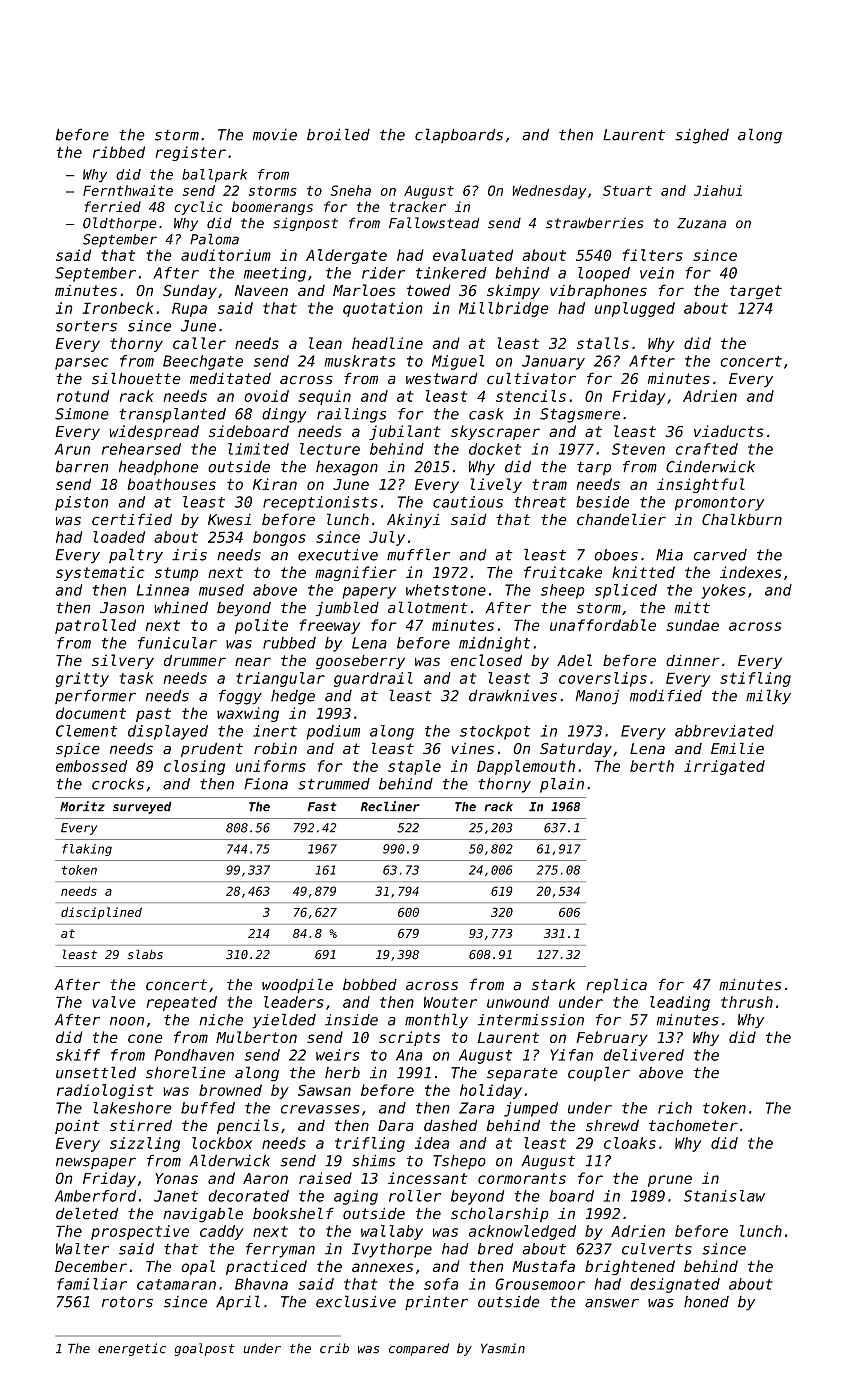 The image size is (849, 1400). What do you see at coordinates (414, 767) in the screenshot?
I see `staple` at bounding box center [414, 767].
